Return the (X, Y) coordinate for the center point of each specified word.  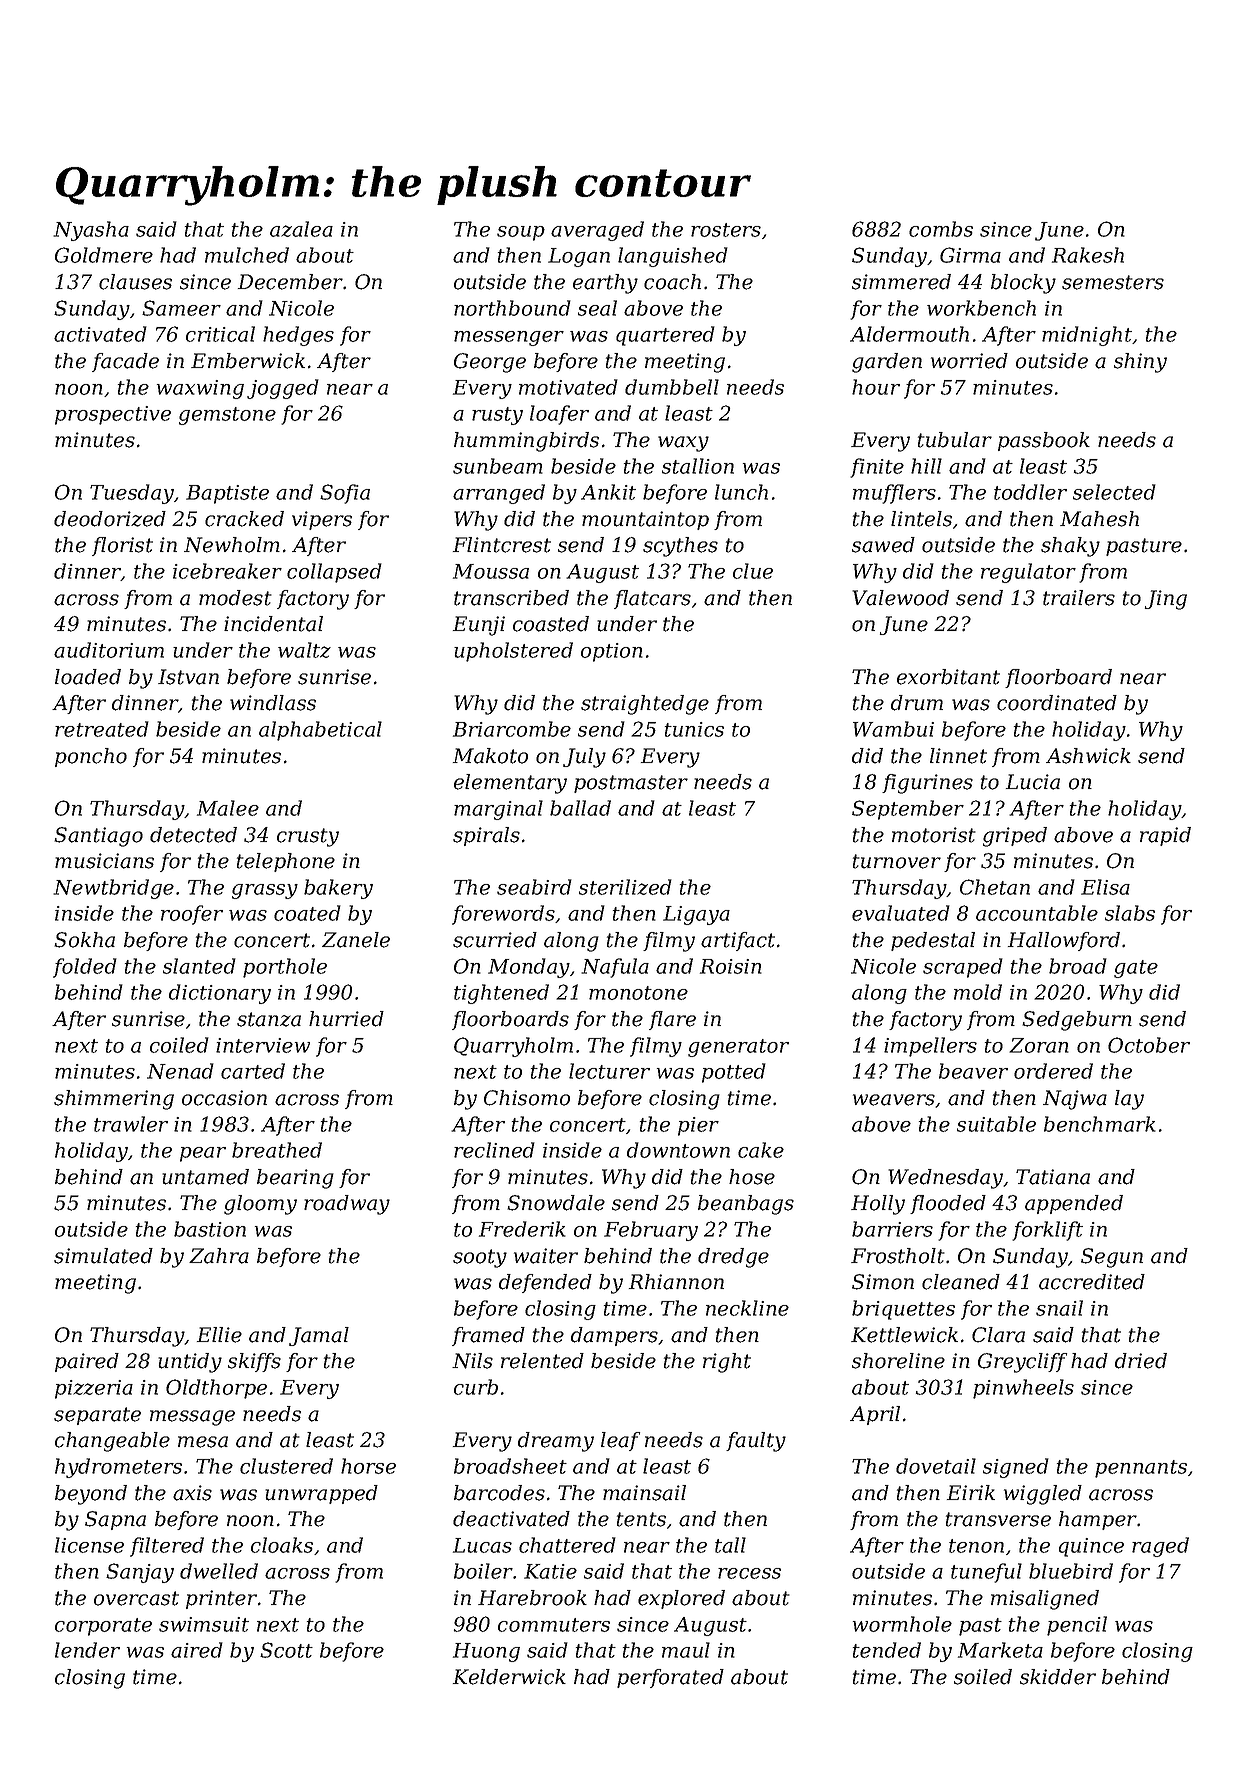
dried (1141, 1361)
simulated (103, 1256)
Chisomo (527, 1098)
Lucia (1033, 782)
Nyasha (91, 231)
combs (941, 229)
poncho (91, 757)
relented (542, 1361)
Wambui (893, 729)
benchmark (1100, 1124)
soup (521, 233)
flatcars (652, 599)
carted (253, 1071)
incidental (273, 624)
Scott (286, 1650)
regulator (1028, 573)
